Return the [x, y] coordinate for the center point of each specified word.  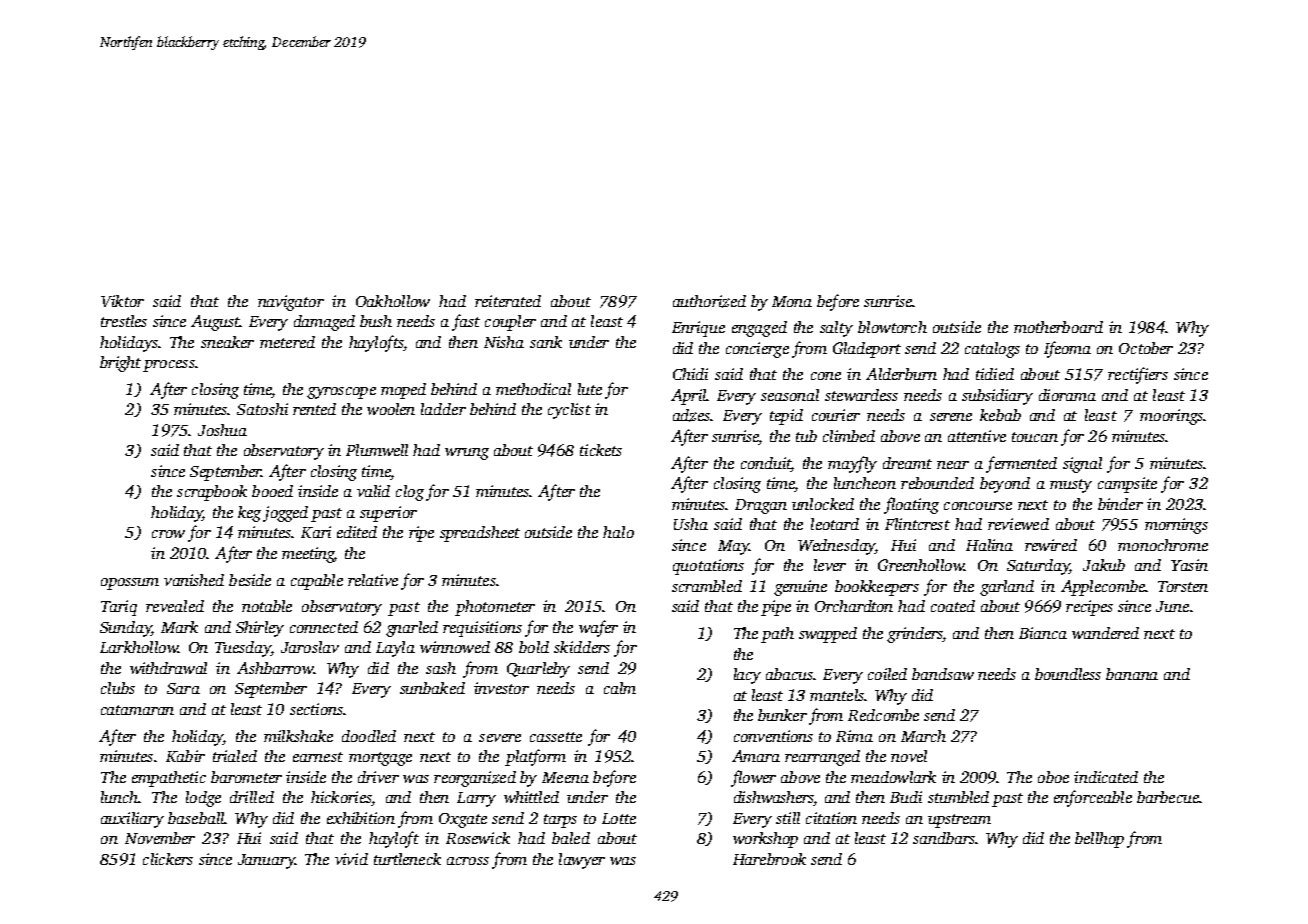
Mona [792, 301]
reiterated [508, 301]
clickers [168, 859]
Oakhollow [393, 301]
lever [830, 565]
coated [953, 606]
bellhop [1099, 840]
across [468, 861]
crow [168, 534]
